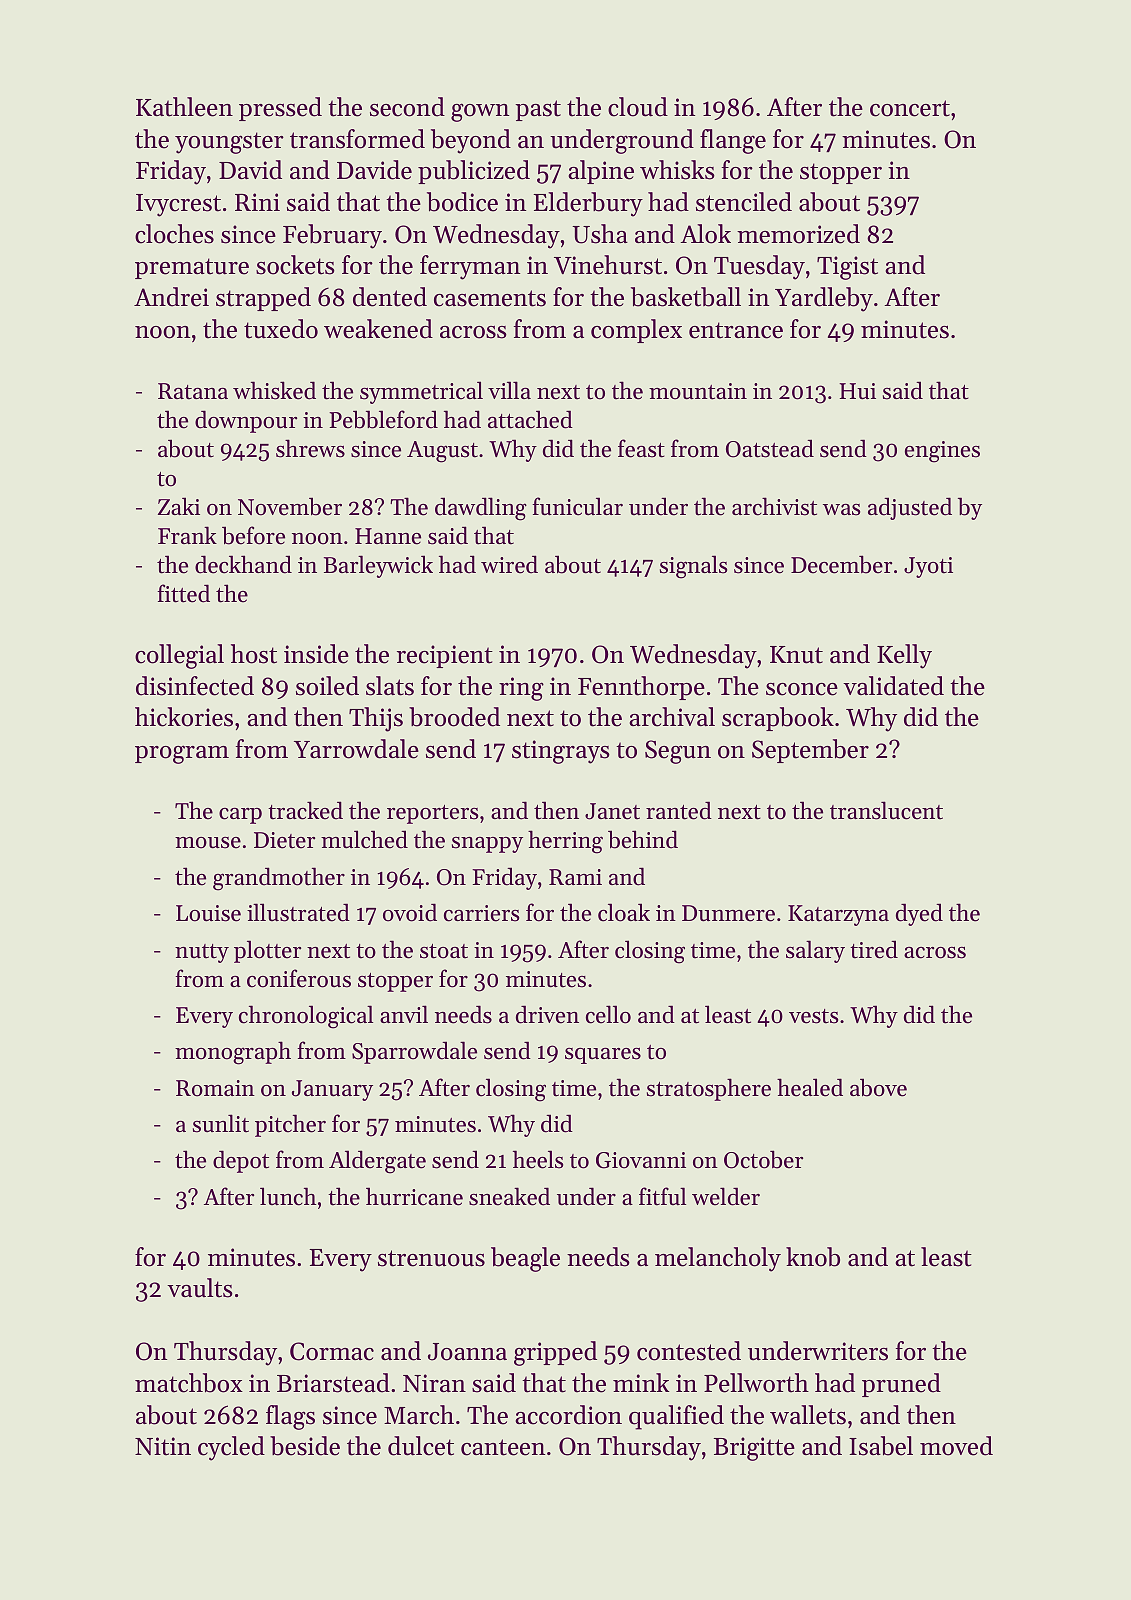 This screenshot has height=1600, width=1131. Describe the element at coordinates (467, 1352) in the screenshot. I see `Joanna` at that location.
